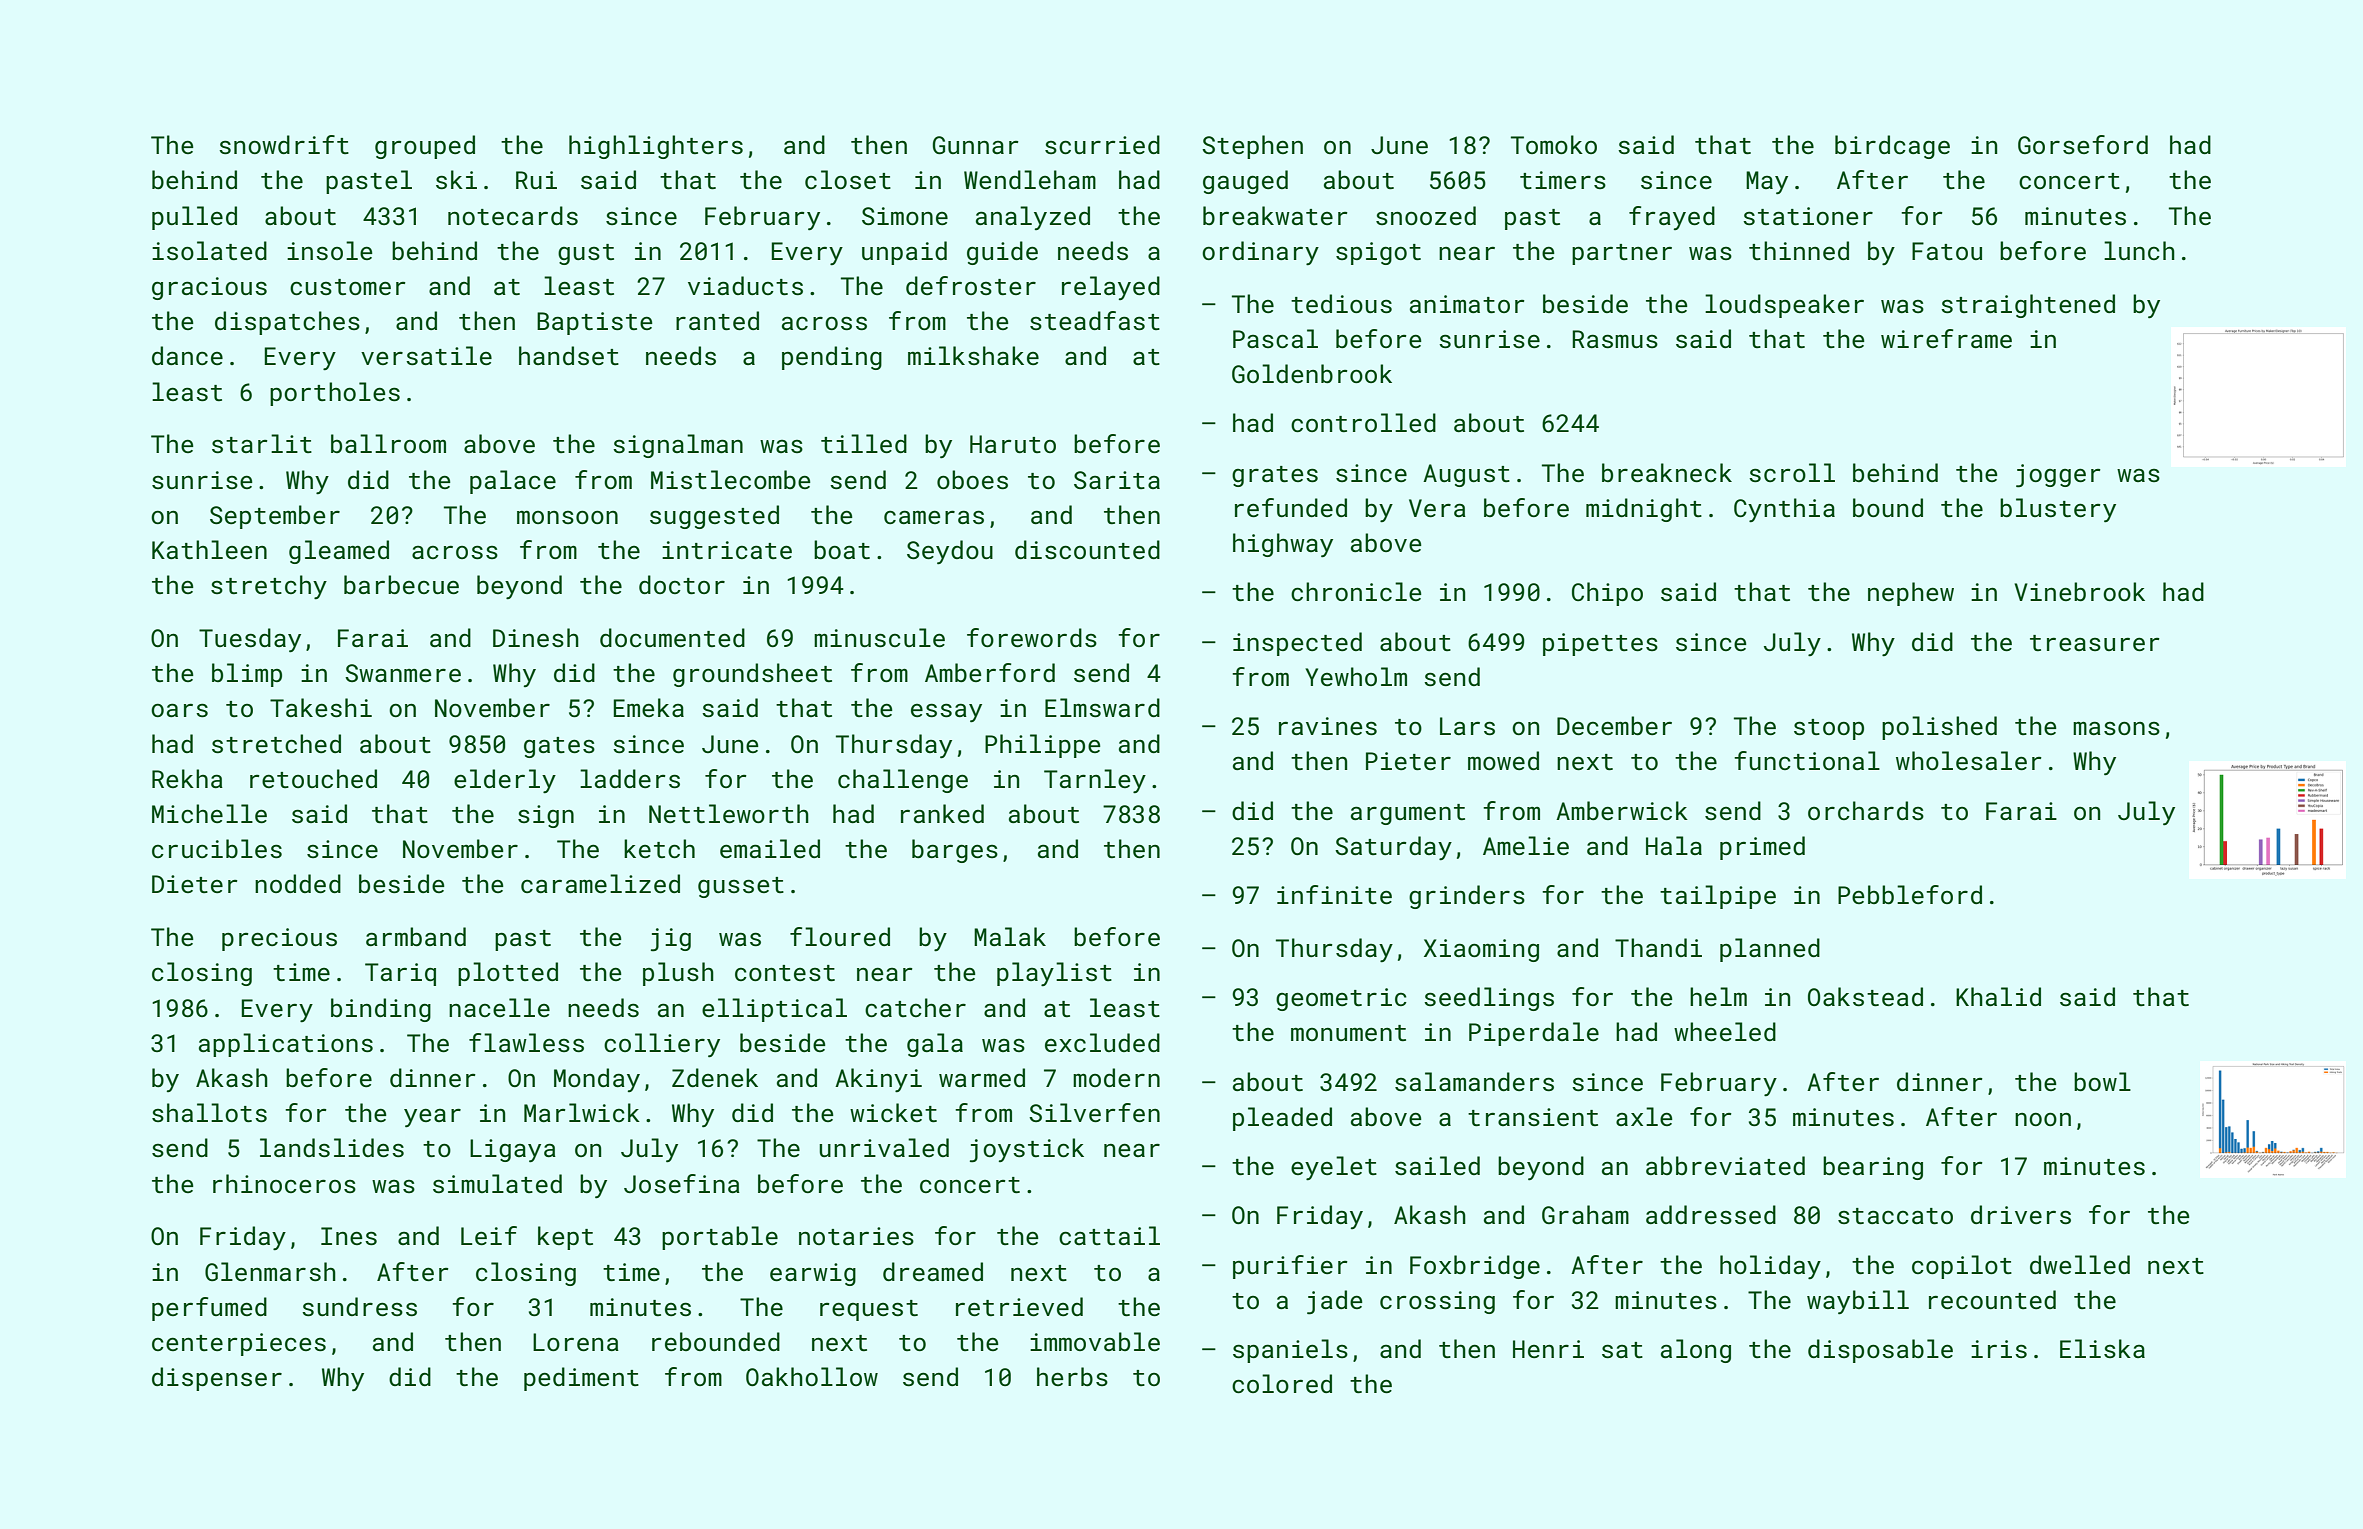 This screenshot has width=2363, height=1529. I want to click on Gorseford, so click(2083, 144).
